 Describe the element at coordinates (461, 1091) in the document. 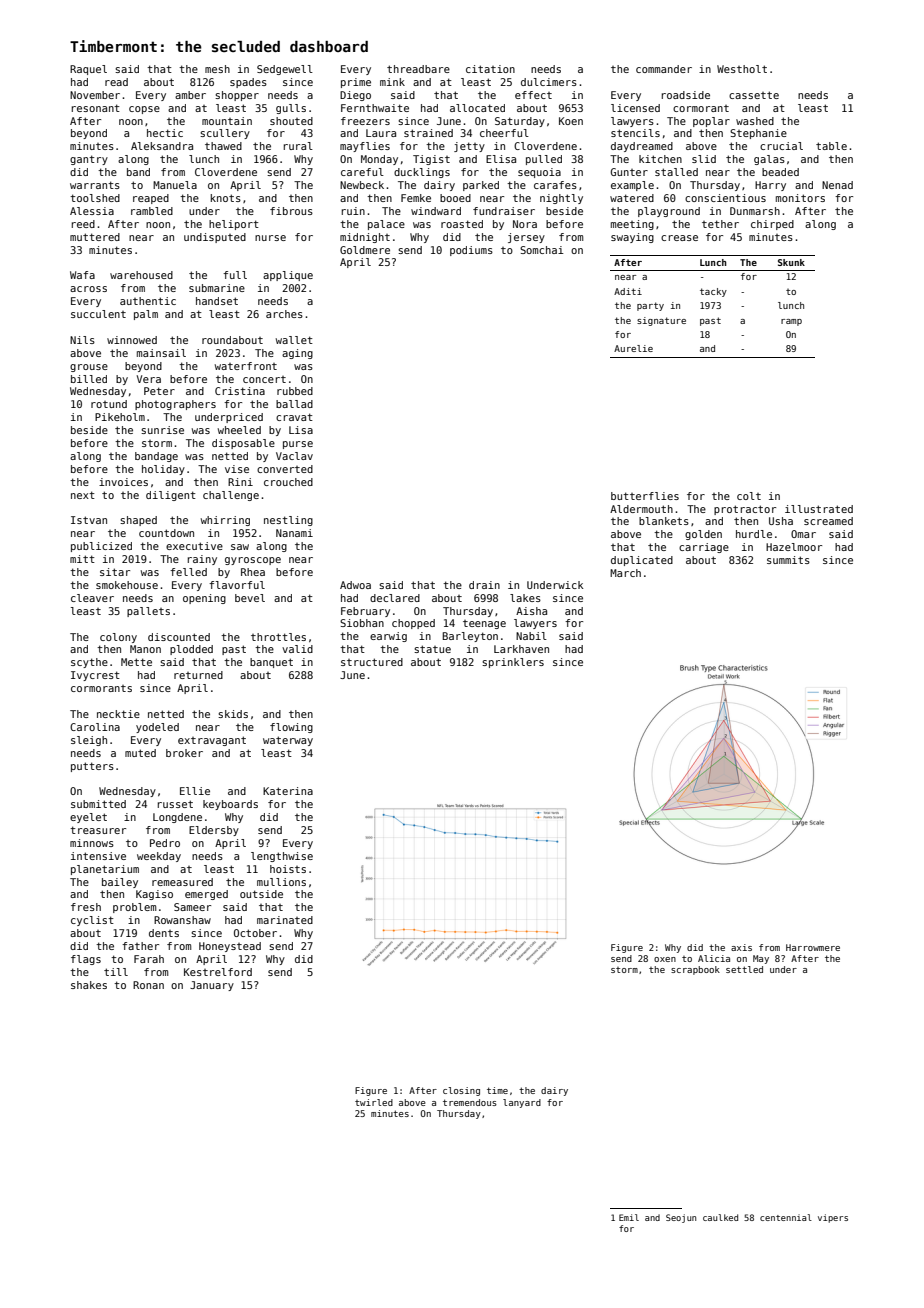

I see `closing` at that location.
